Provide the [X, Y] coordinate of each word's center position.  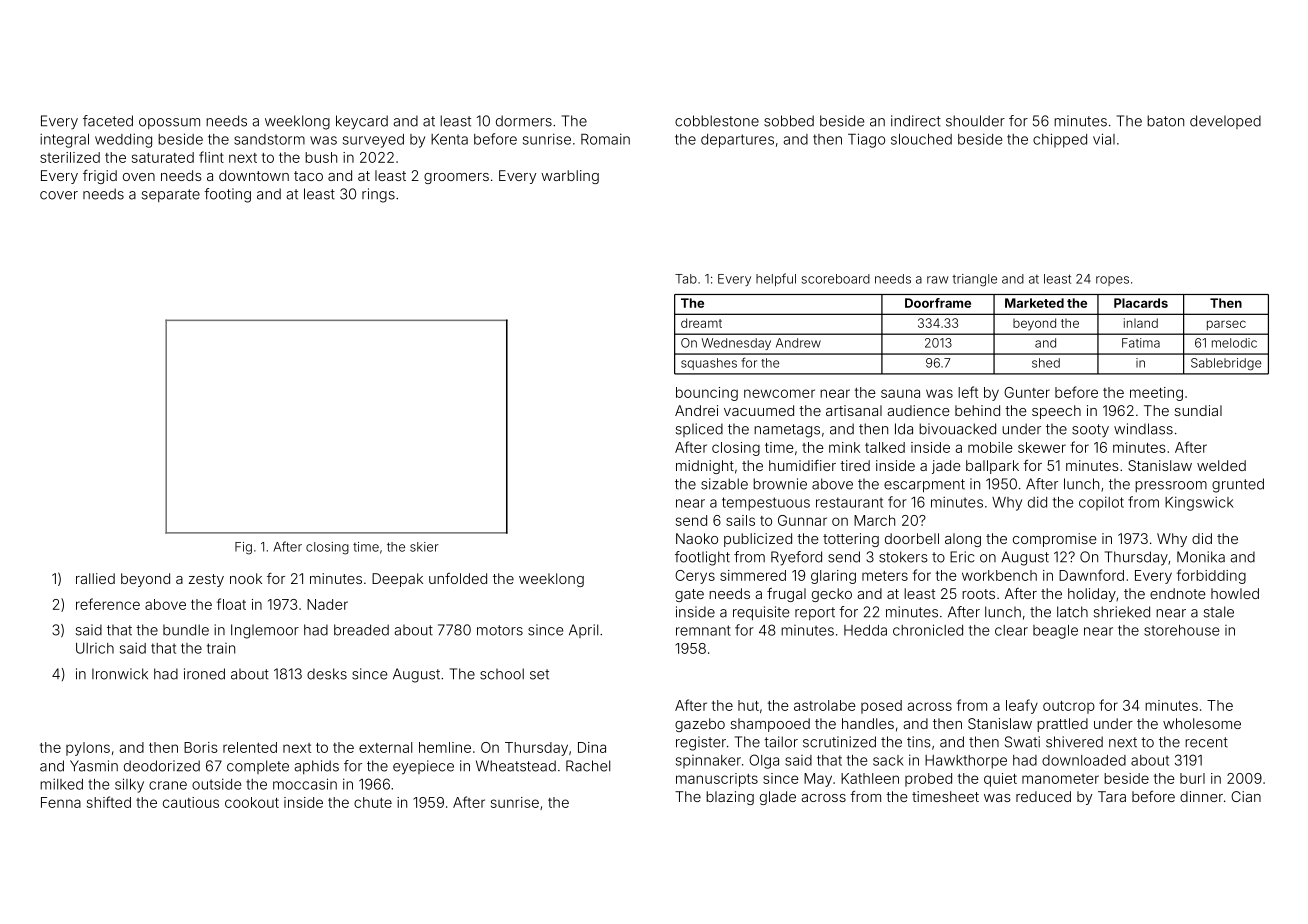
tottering [851, 540]
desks [327, 674]
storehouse [1181, 630]
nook [246, 578]
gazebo [700, 725]
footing [227, 195]
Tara [1112, 796]
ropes [1112, 281]
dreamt [701, 323]
